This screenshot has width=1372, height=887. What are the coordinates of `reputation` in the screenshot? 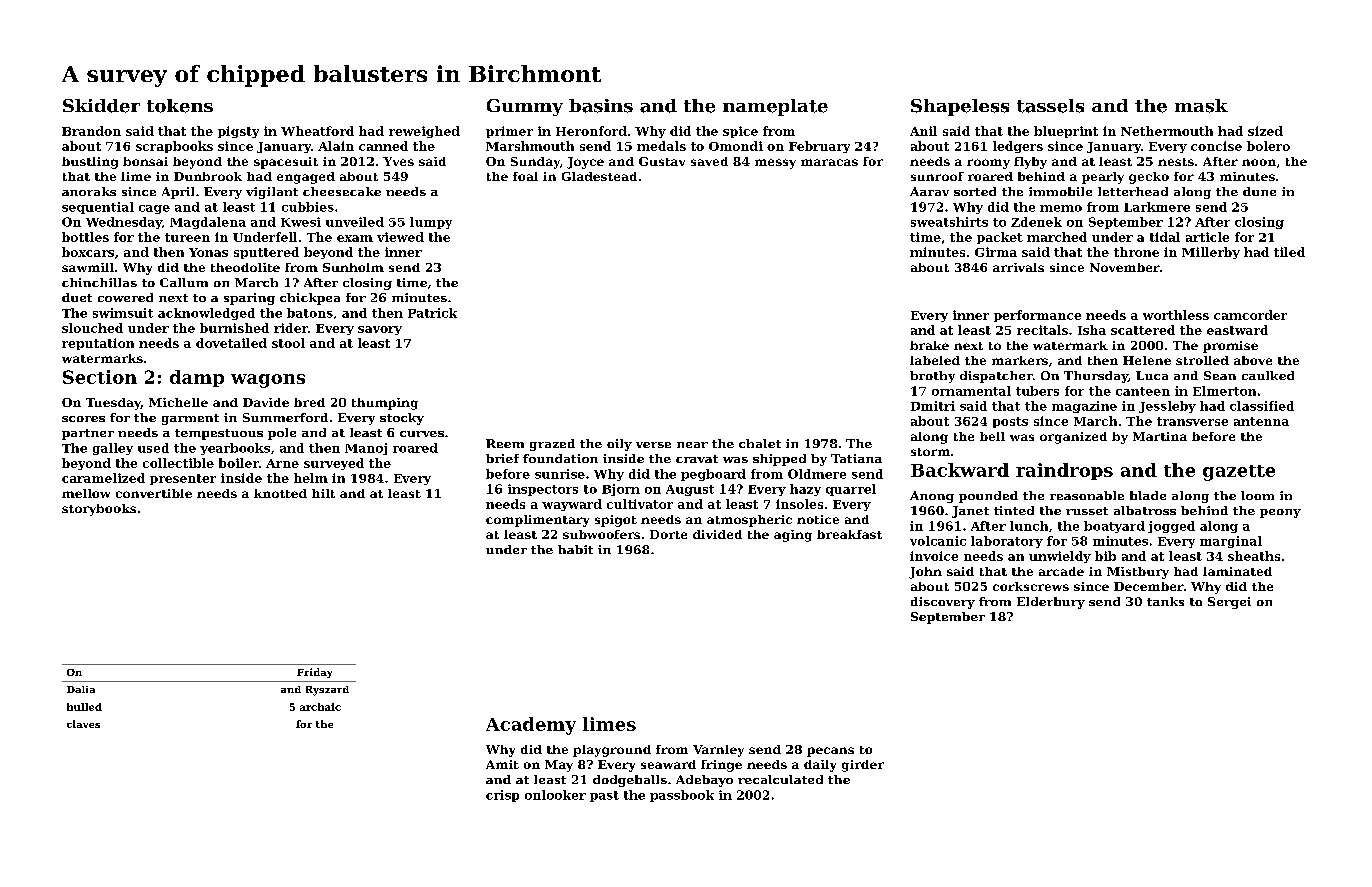 It's located at (98, 344).
